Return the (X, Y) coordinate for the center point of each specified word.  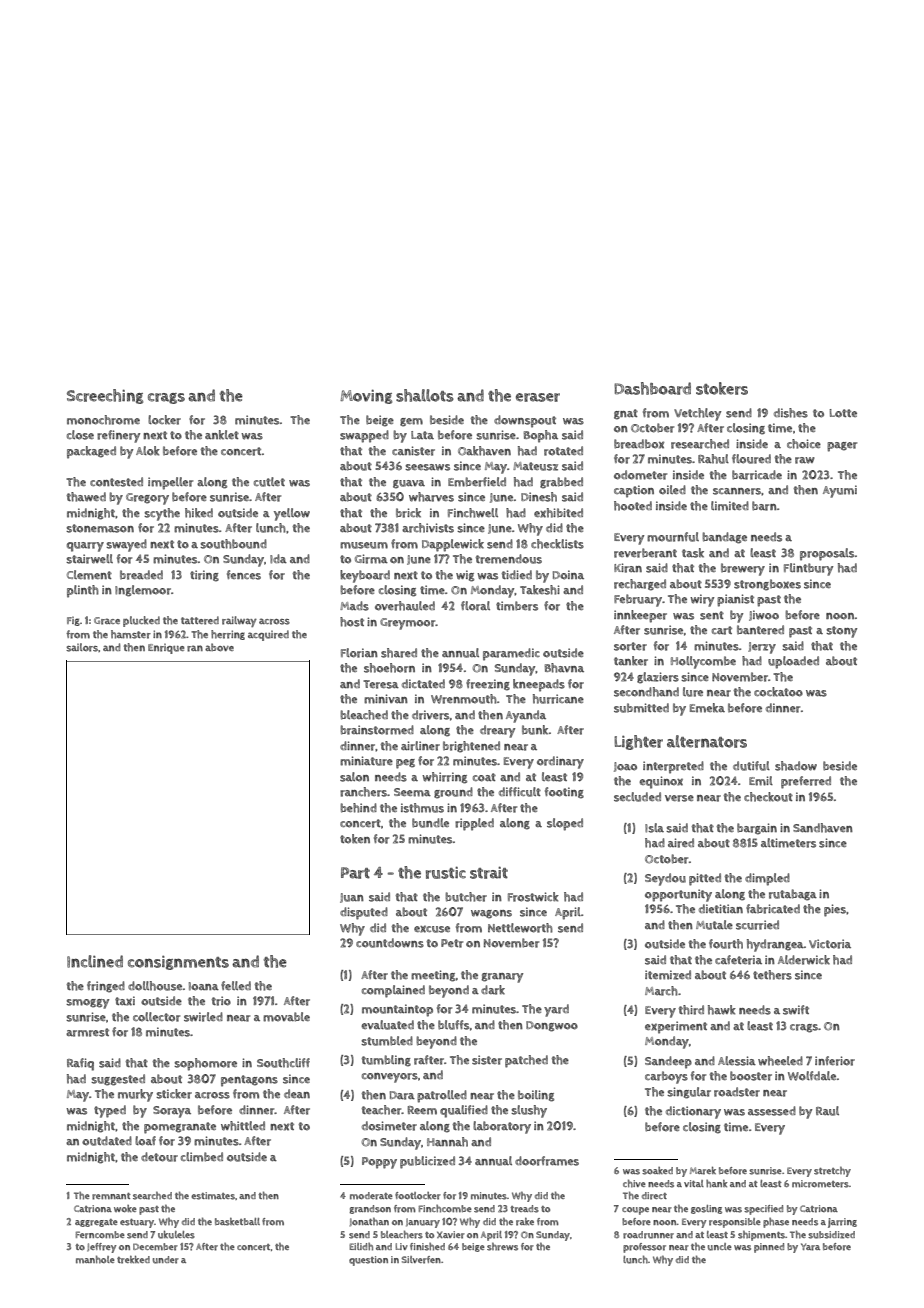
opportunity (678, 895)
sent (712, 615)
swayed (126, 545)
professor (644, 1248)
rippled (474, 824)
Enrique (166, 649)
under (166, 1260)
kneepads (539, 685)
